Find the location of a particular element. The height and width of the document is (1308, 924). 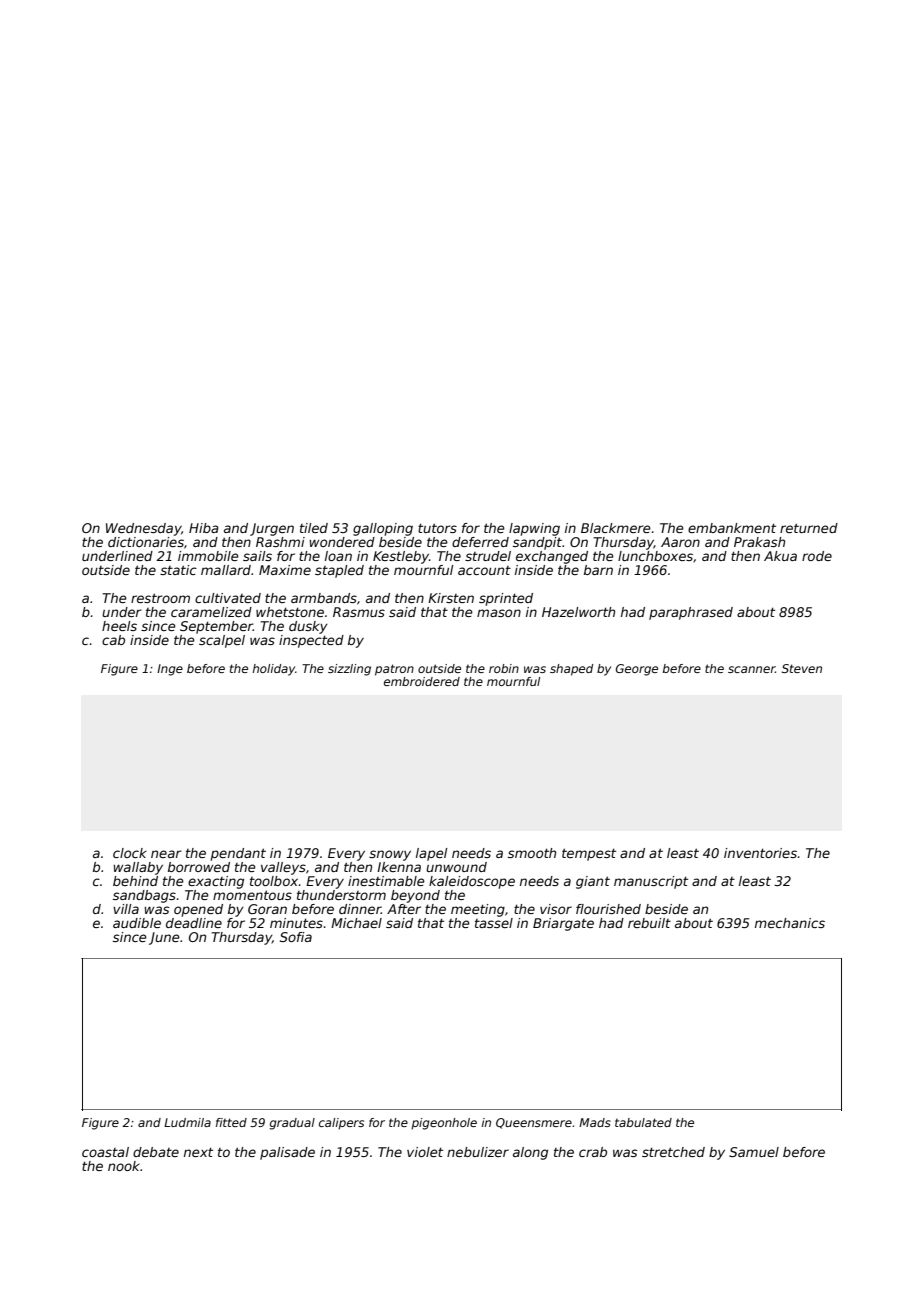

tutors is located at coordinates (437, 528).
